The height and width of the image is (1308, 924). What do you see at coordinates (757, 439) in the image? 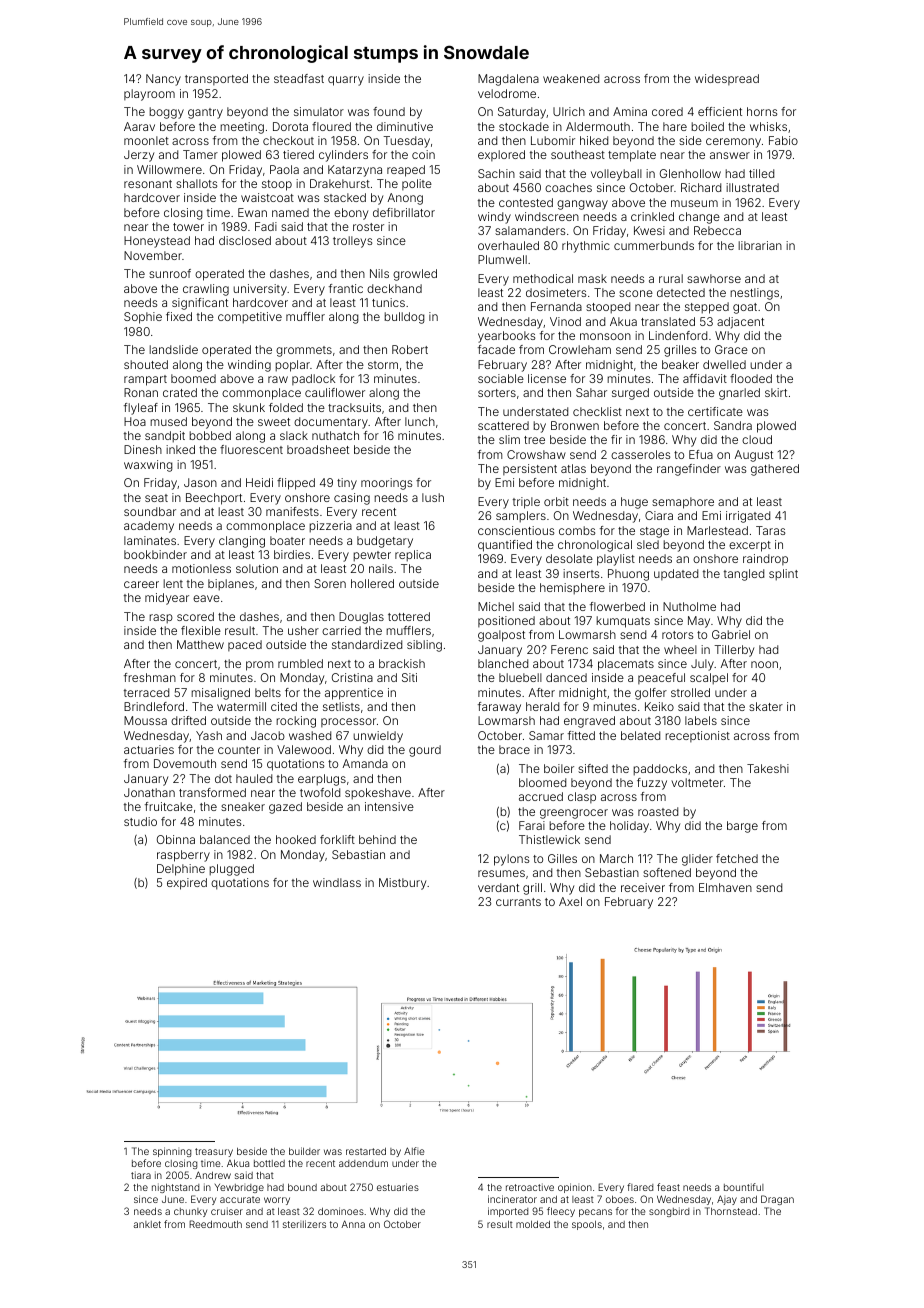
I see `cloud` at bounding box center [757, 439].
